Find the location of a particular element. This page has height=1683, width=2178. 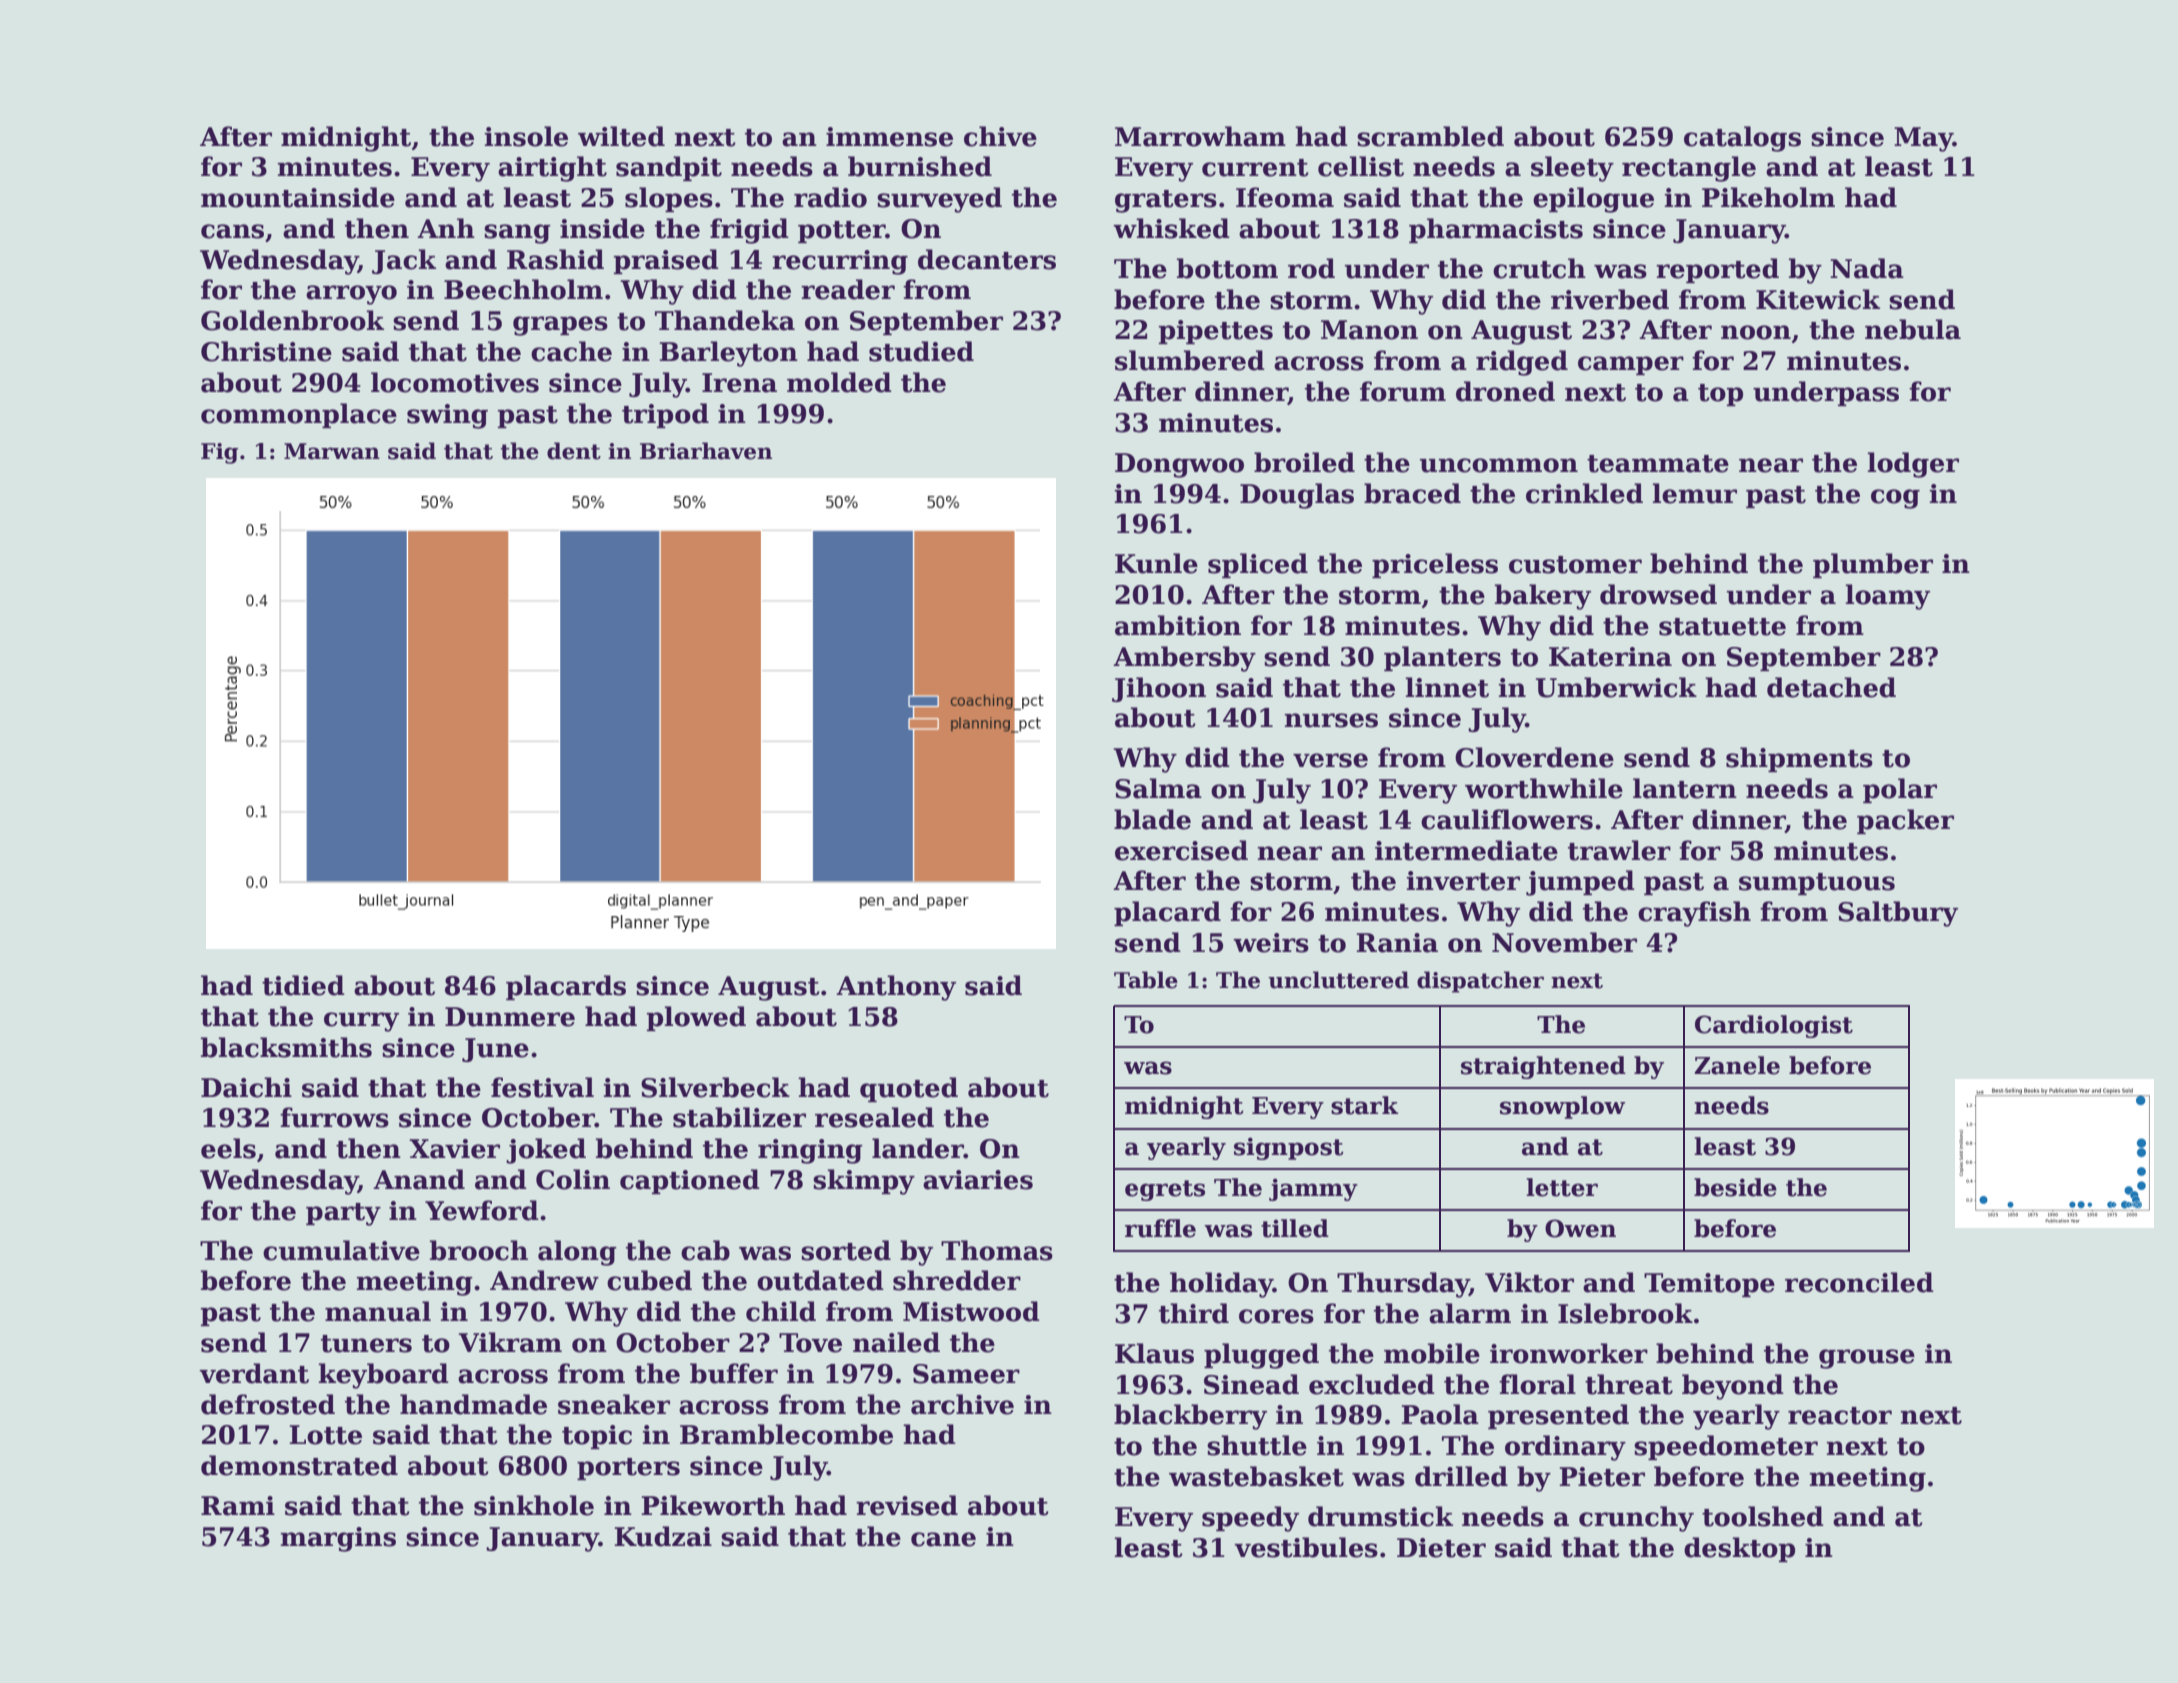

quoted is located at coordinates (909, 1089).
